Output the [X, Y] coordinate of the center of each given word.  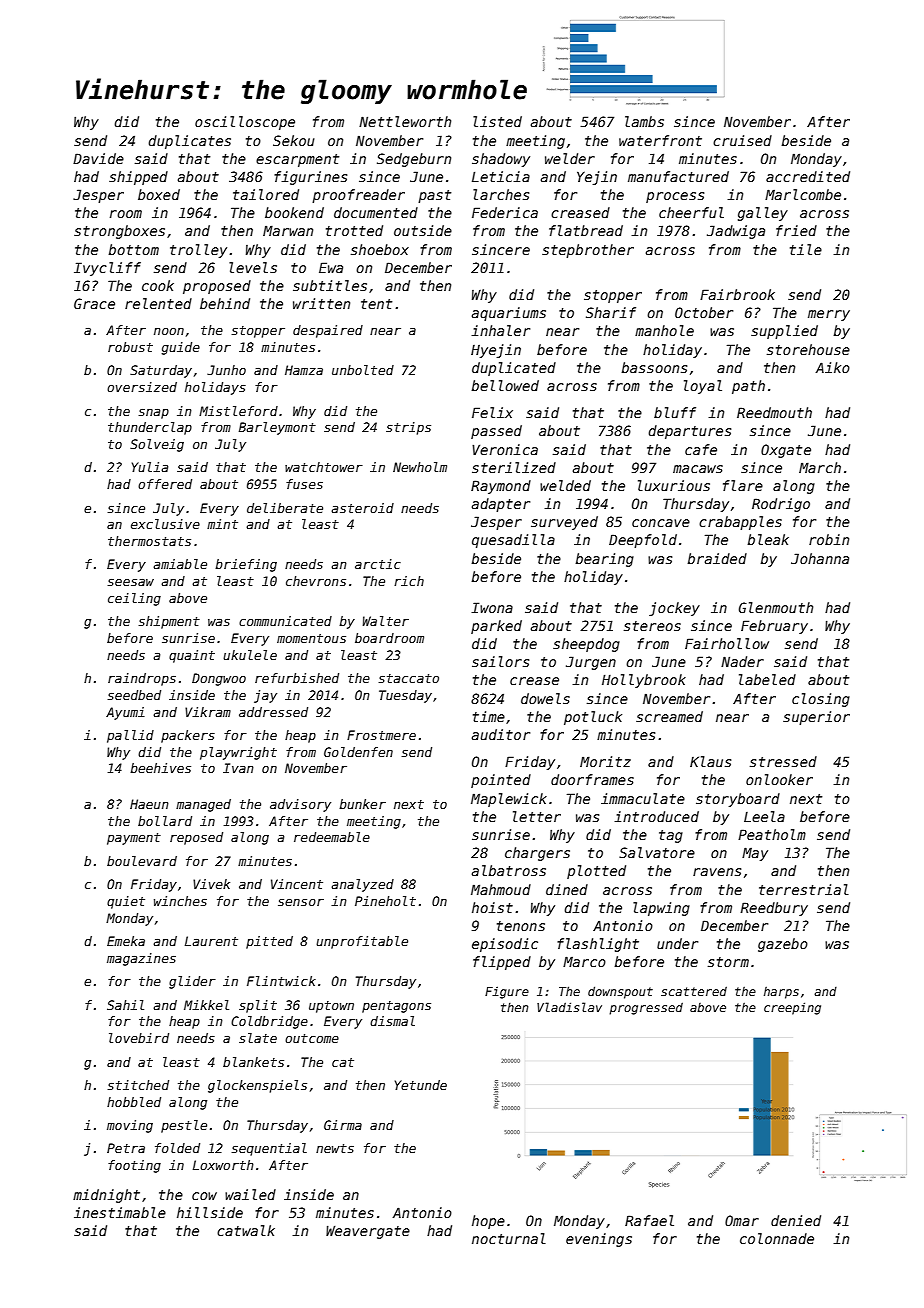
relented [158, 303]
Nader [742, 661]
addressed [273, 712]
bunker [362, 804]
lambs [644, 121]
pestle [184, 1126]
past [434, 196]
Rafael [649, 1220]
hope [488, 1222]
